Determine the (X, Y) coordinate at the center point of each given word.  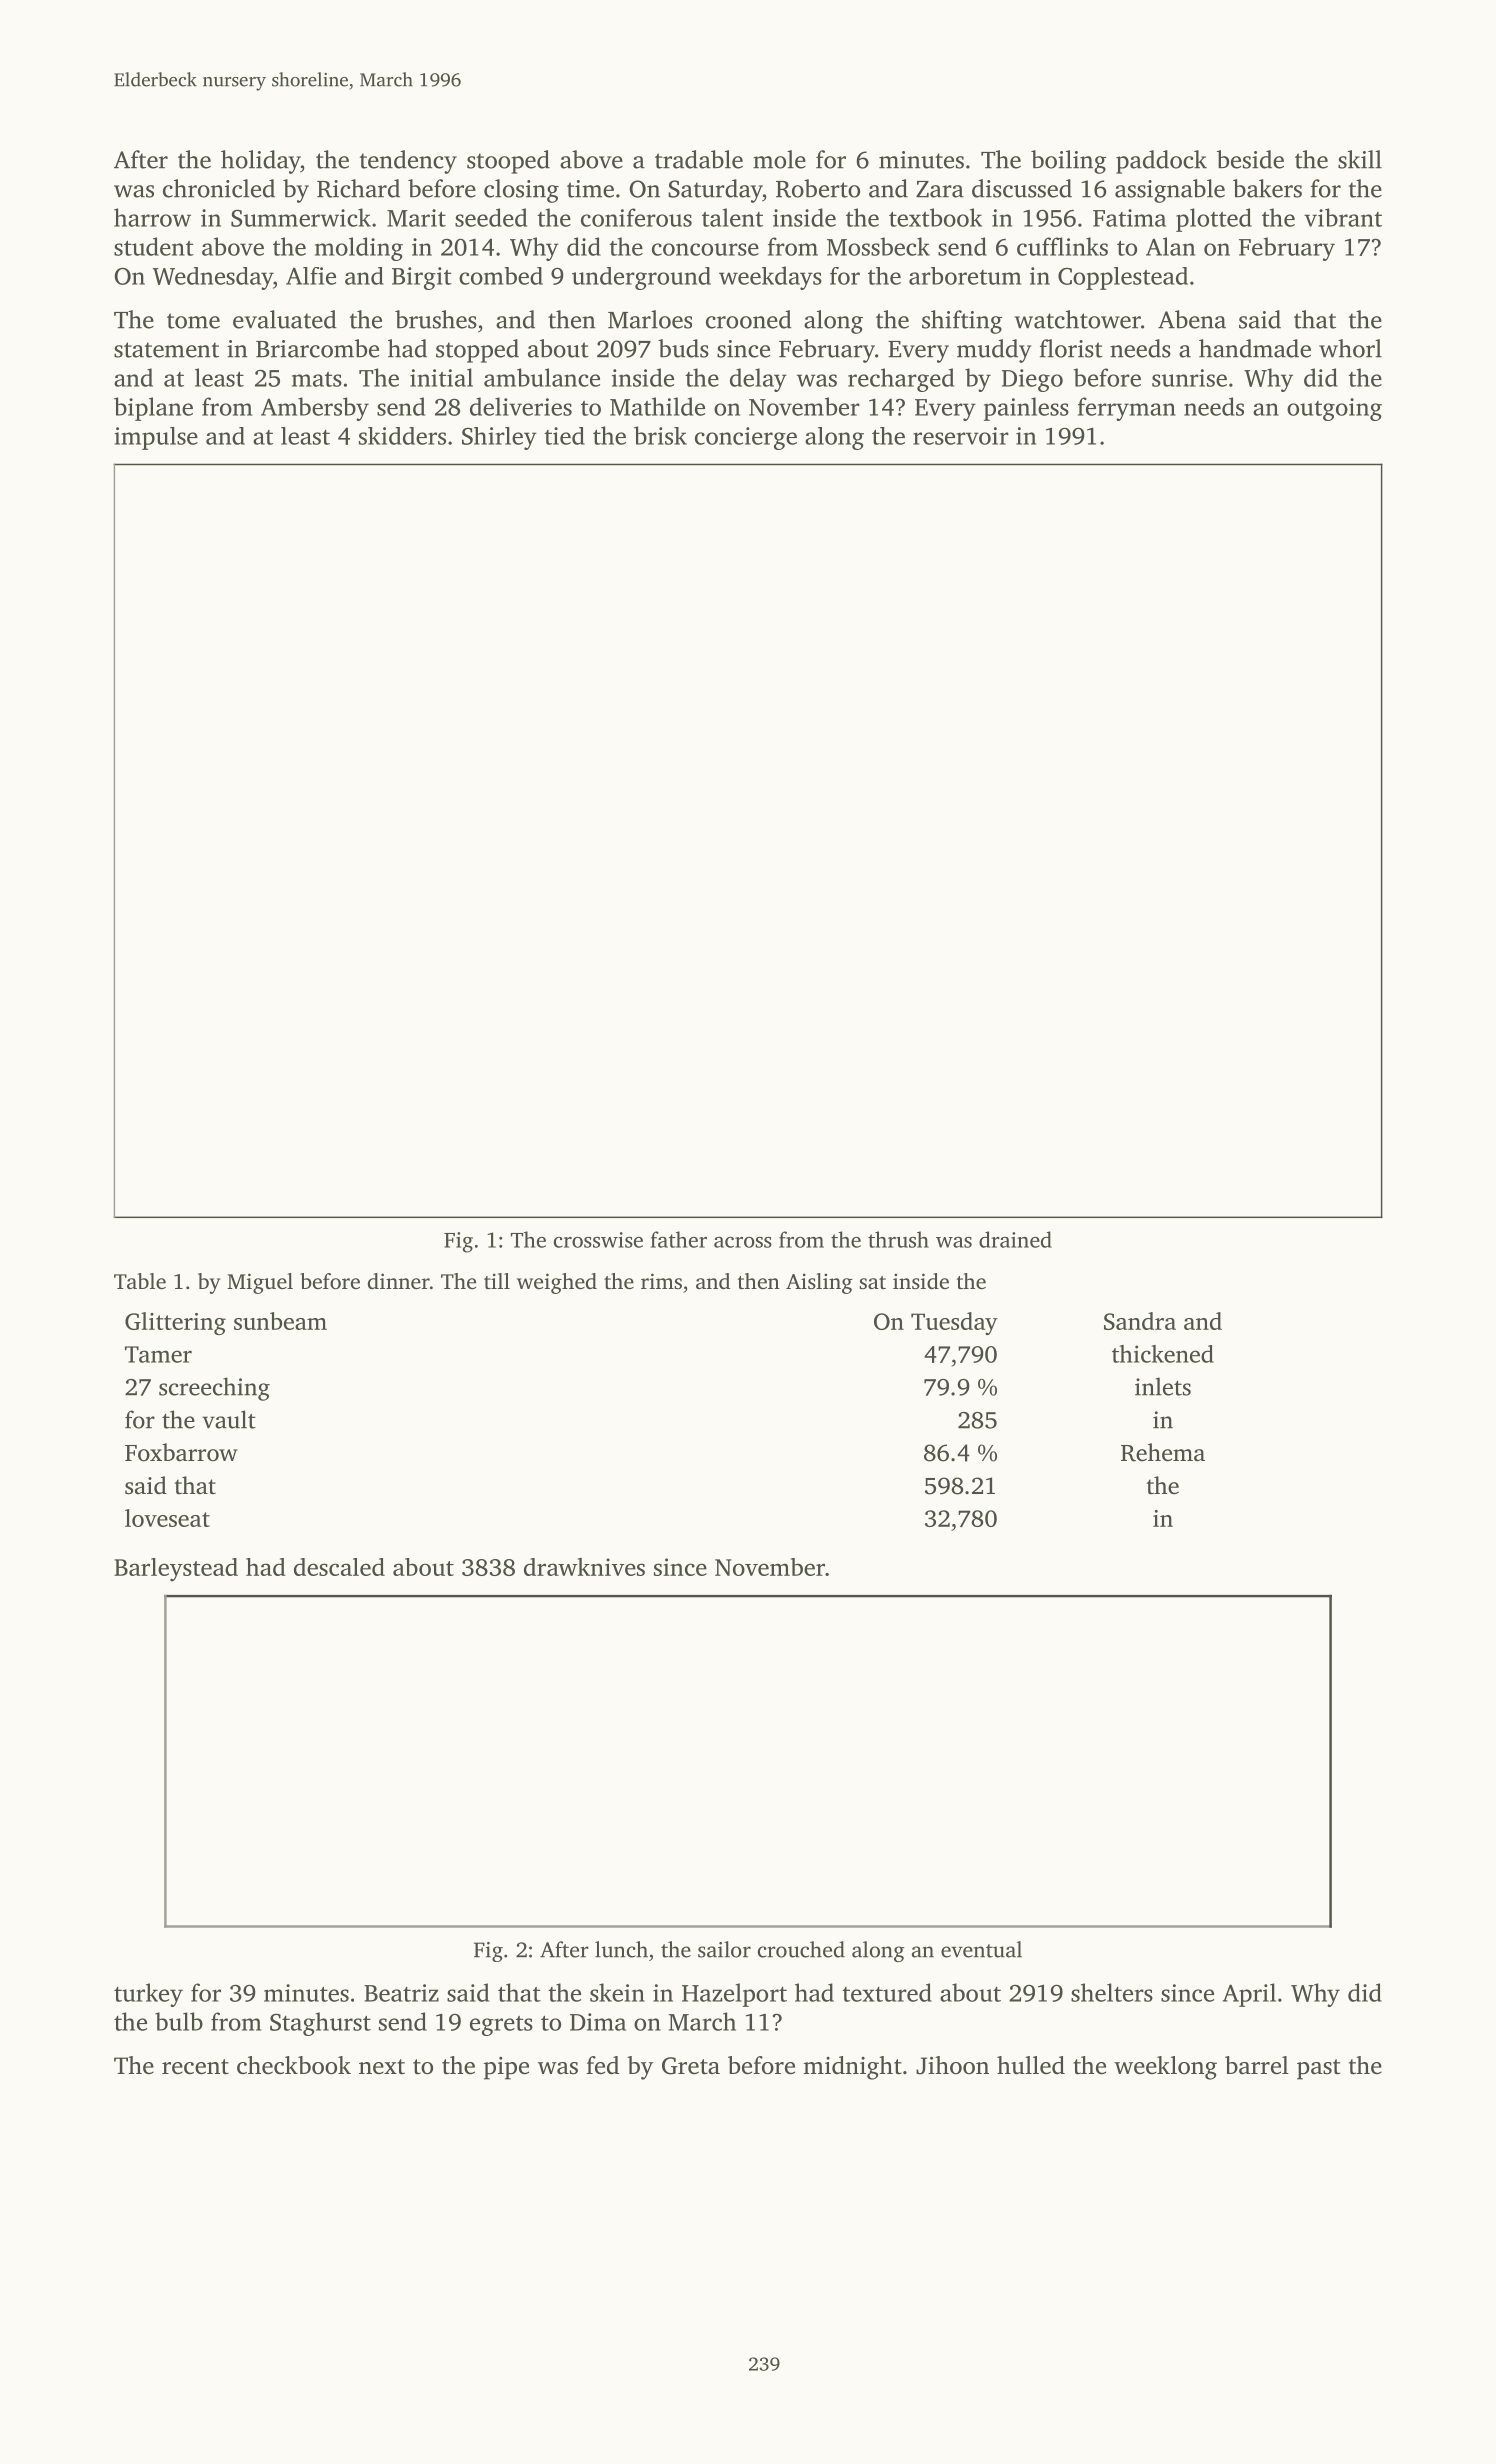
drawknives (584, 1567)
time (590, 189)
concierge (746, 438)
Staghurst (320, 2024)
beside (1250, 159)
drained (1015, 1239)
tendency (408, 162)
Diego (1032, 380)
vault (229, 1419)
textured (887, 1992)
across (743, 1242)
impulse (156, 438)
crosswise (598, 1240)
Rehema (1163, 1452)
